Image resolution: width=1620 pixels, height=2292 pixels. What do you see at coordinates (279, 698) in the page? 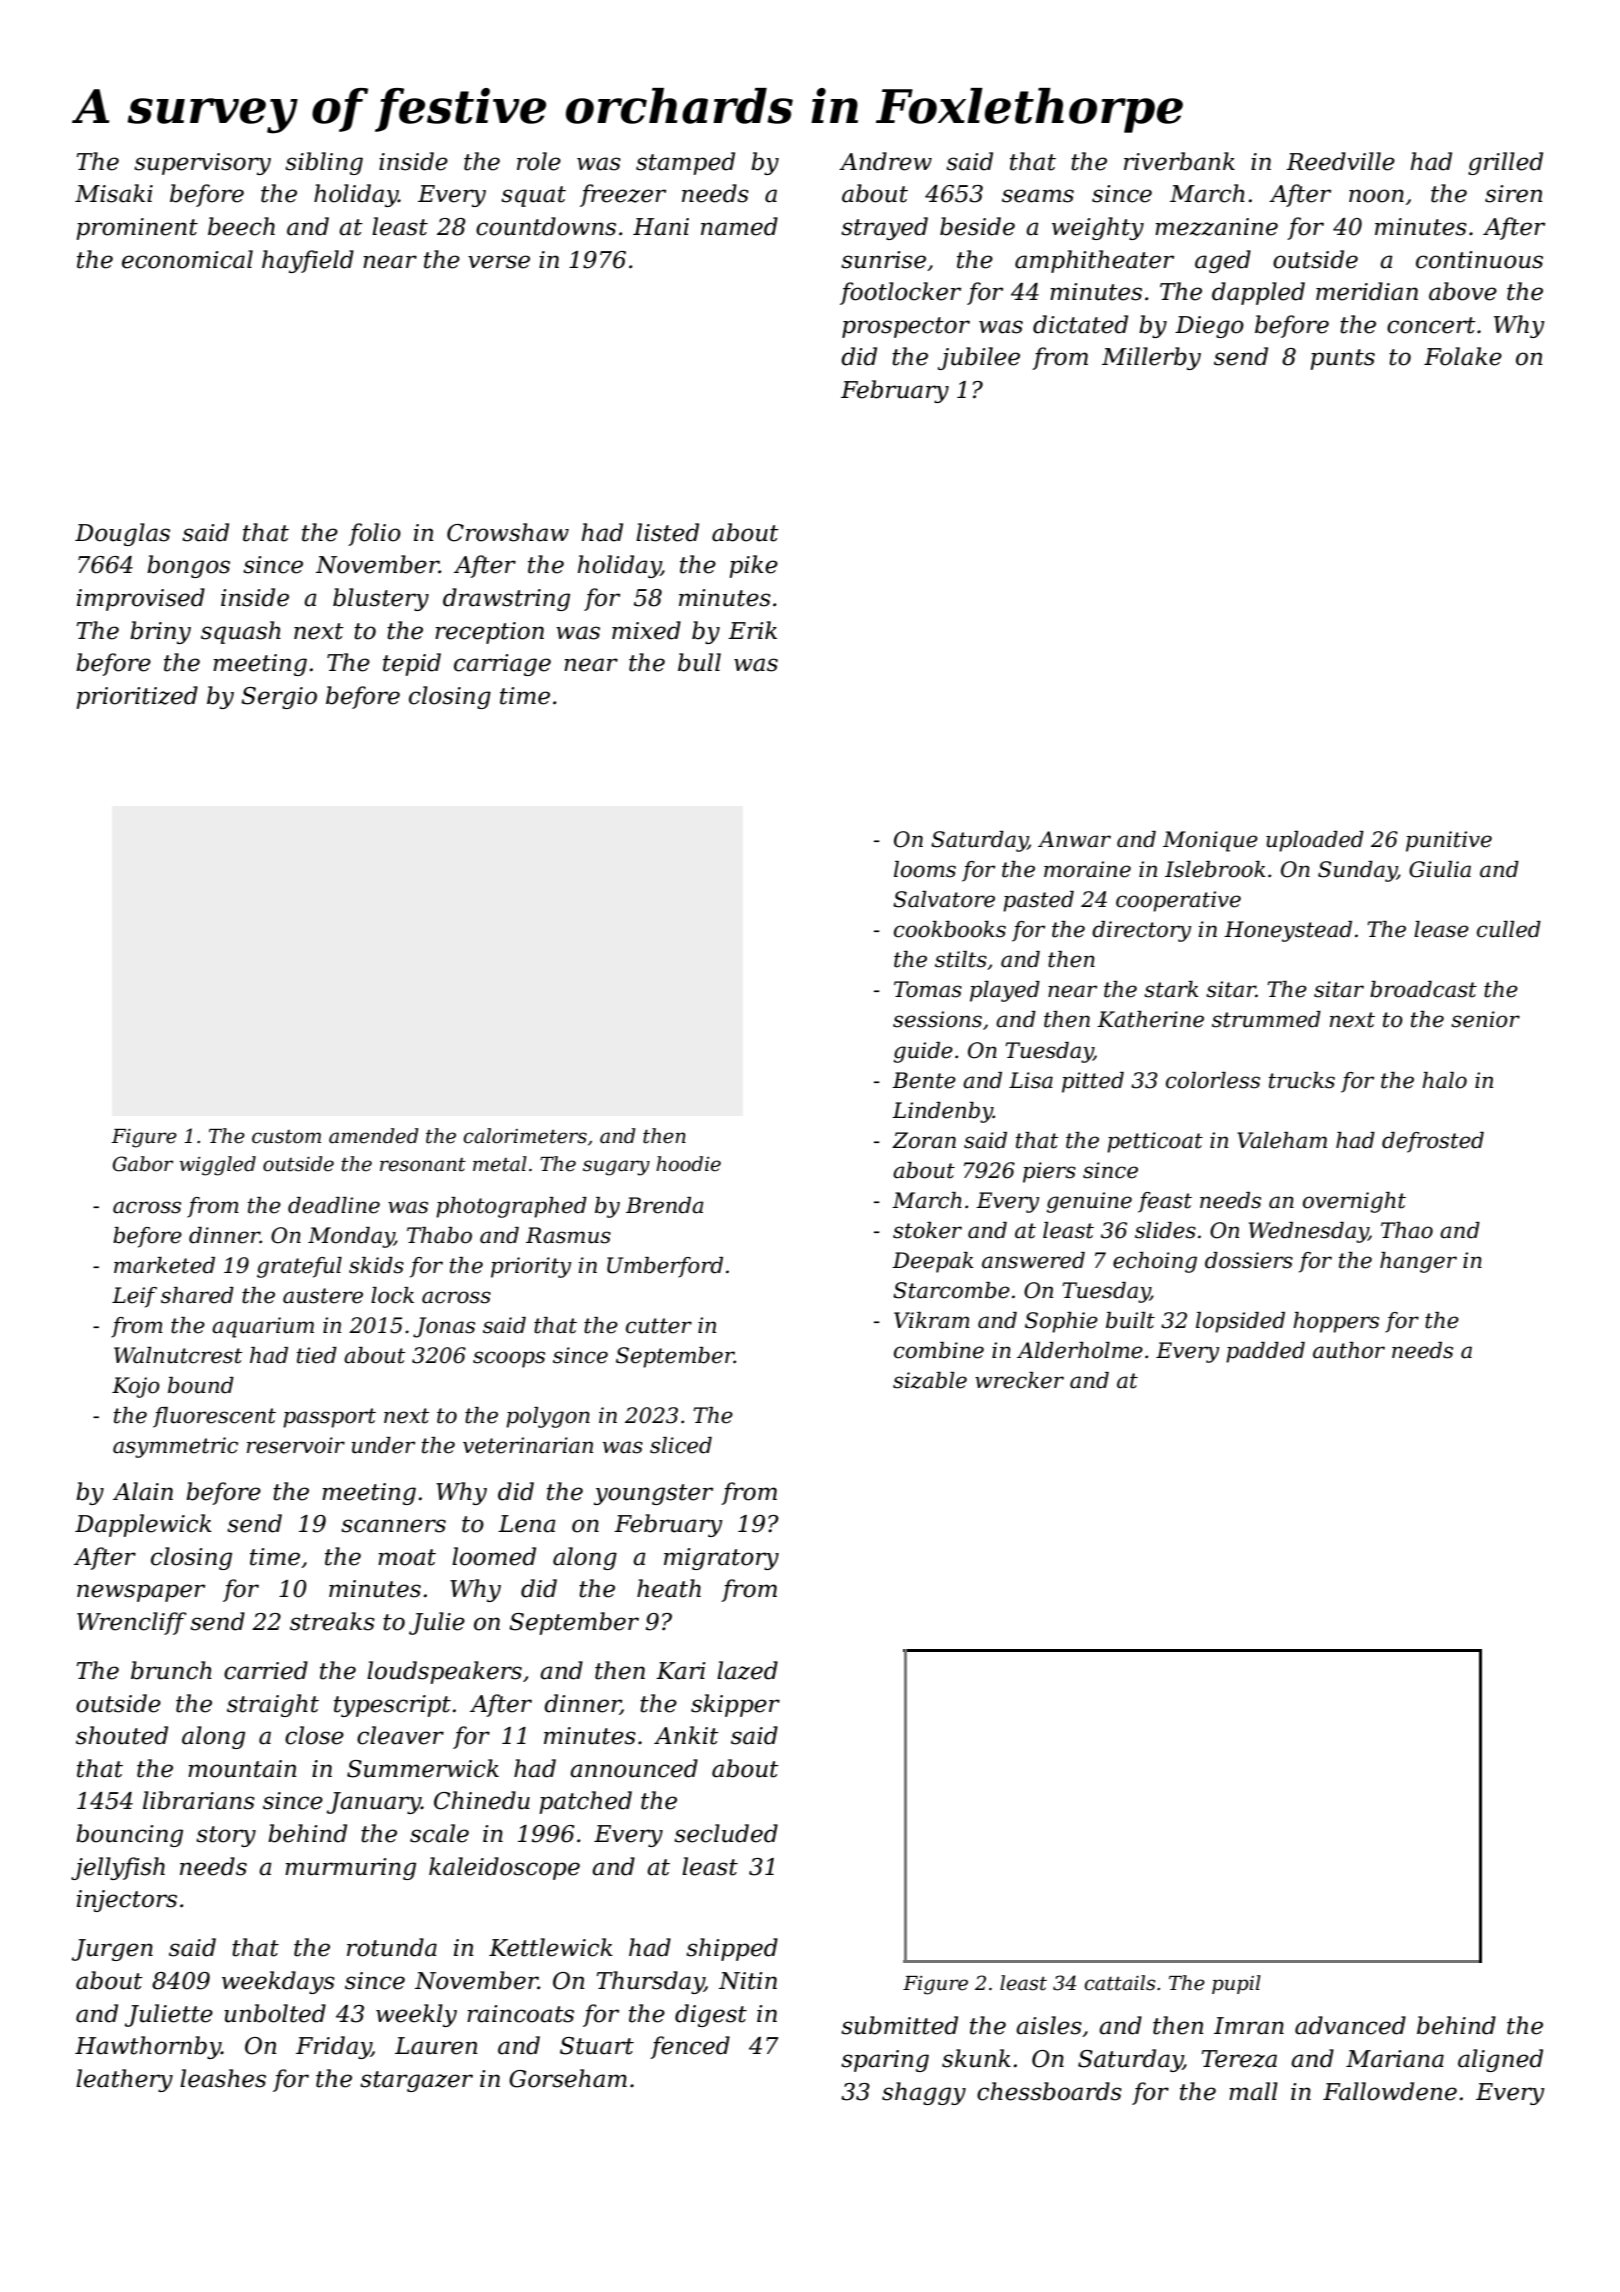
I see `Sergio` at bounding box center [279, 698].
